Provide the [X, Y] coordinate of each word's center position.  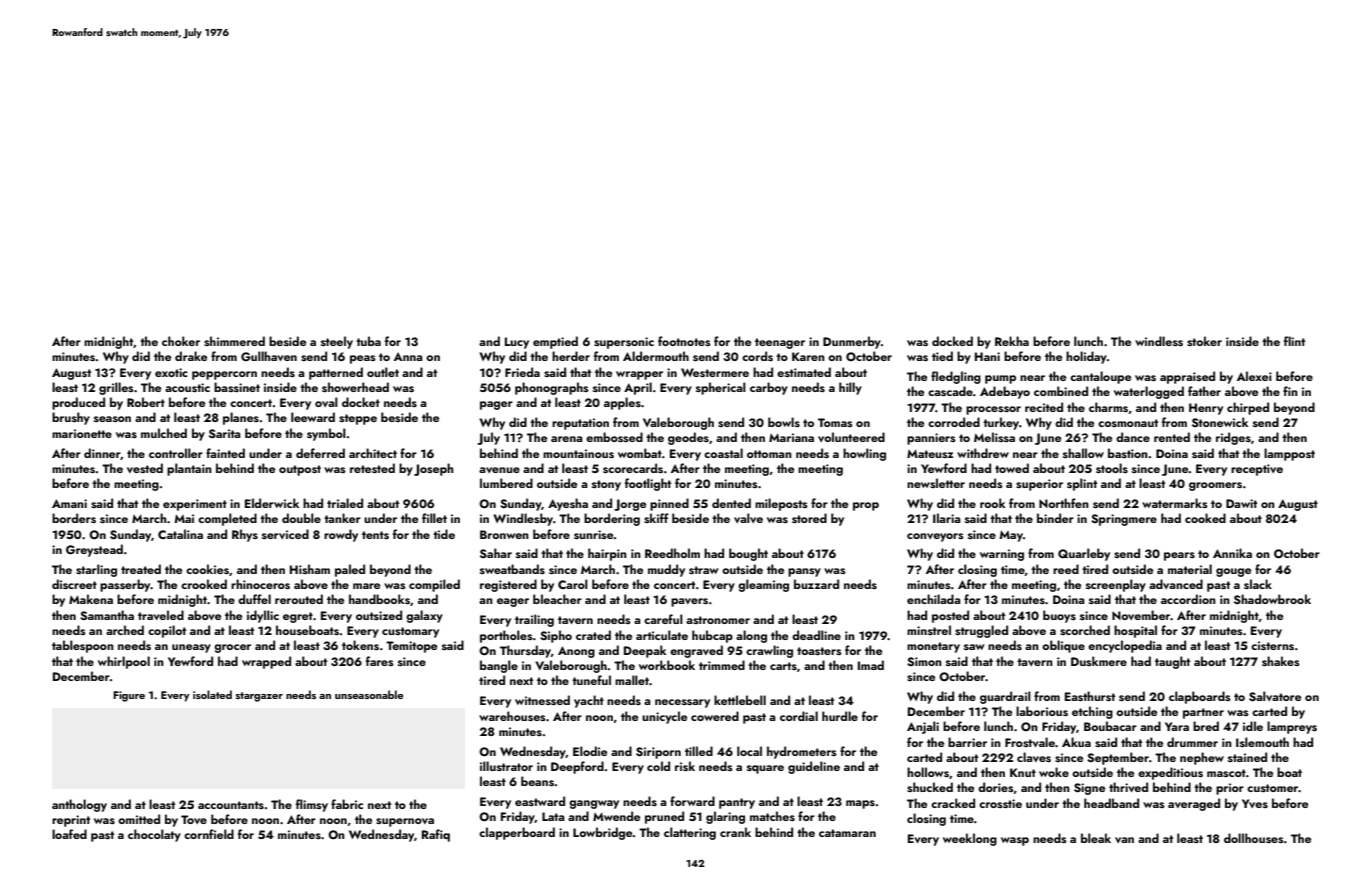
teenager [780, 343]
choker [181, 341]
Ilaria [947, 518]
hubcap [712, 636]
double [301, 518]
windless [1159, 341]
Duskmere [1099, 661]
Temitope [411, 647]
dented [731, 503]
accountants [231, 805]
